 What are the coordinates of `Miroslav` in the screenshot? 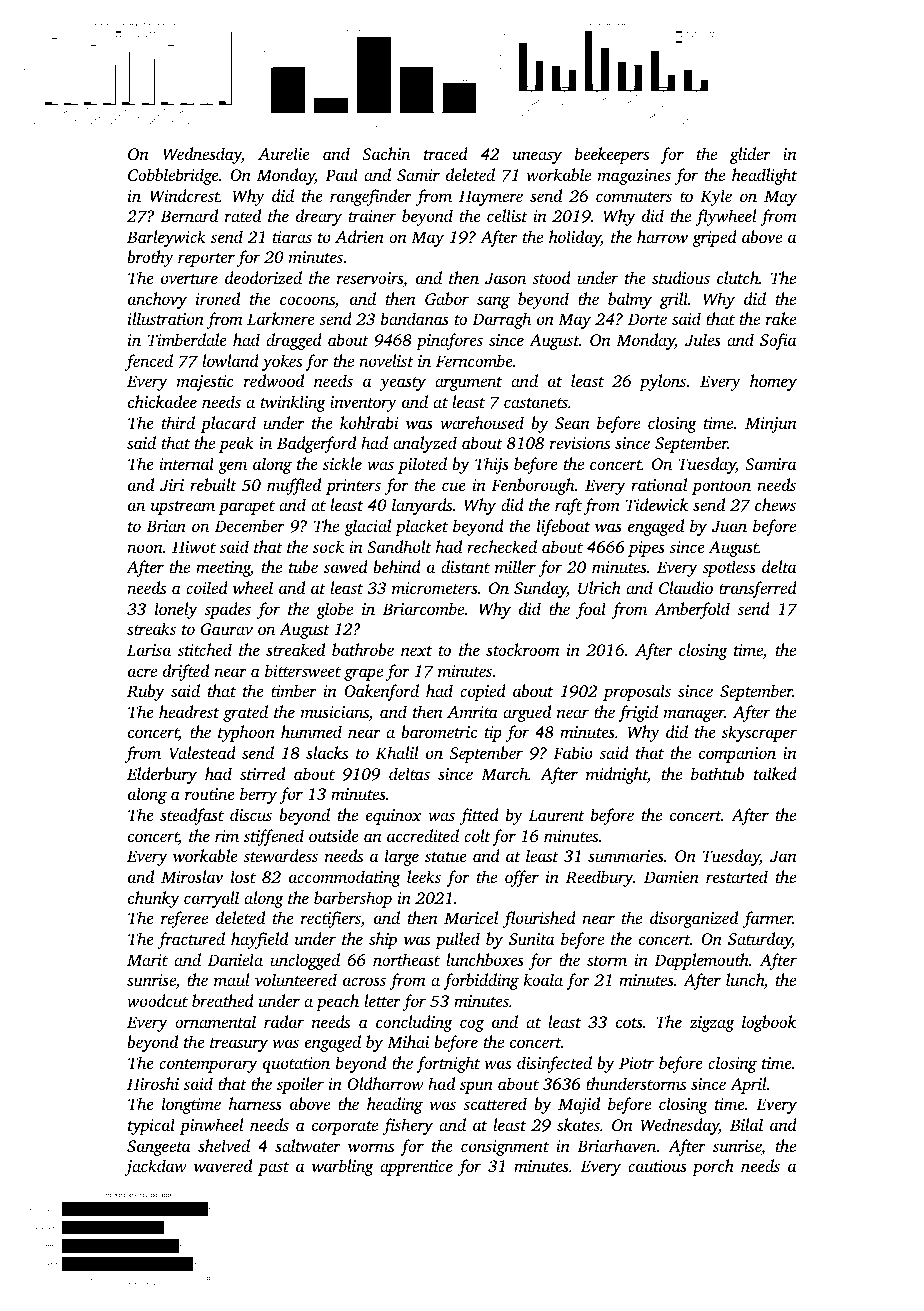 It's located at (192, 876).
